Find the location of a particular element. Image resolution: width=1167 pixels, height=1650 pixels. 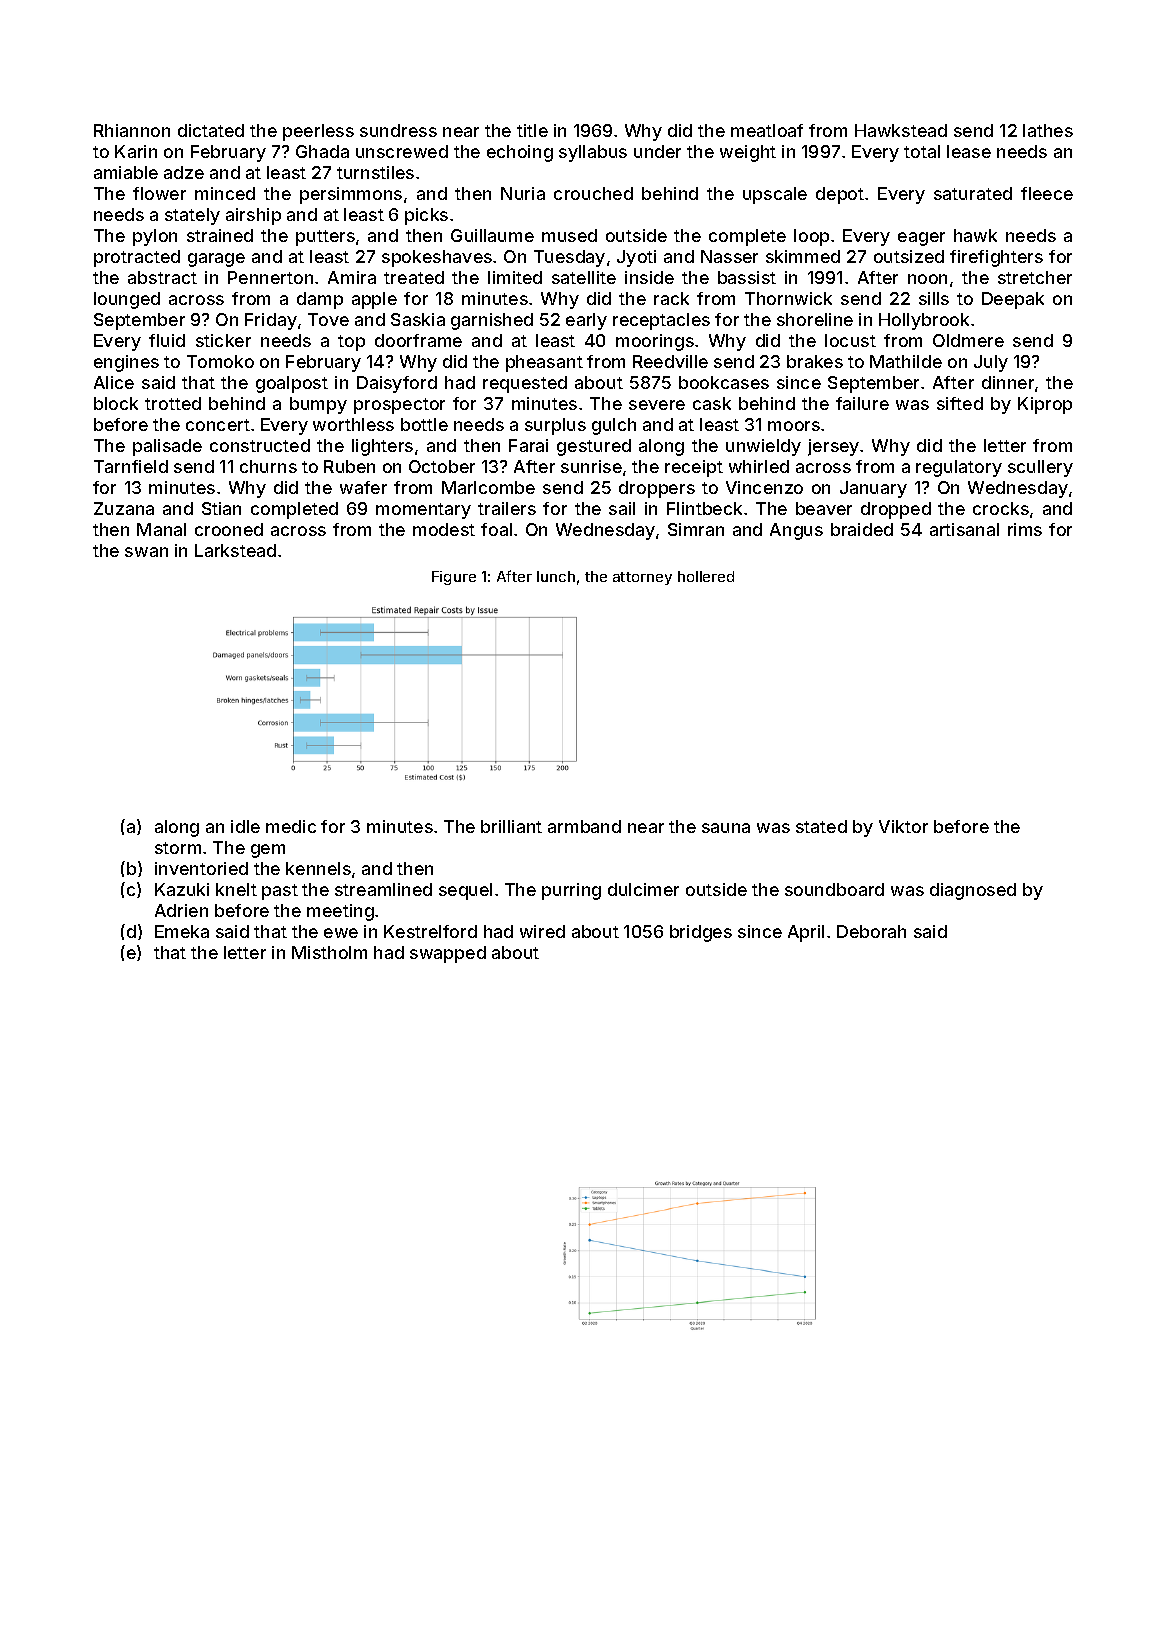

jersey is located at coordinates (834, 447).
